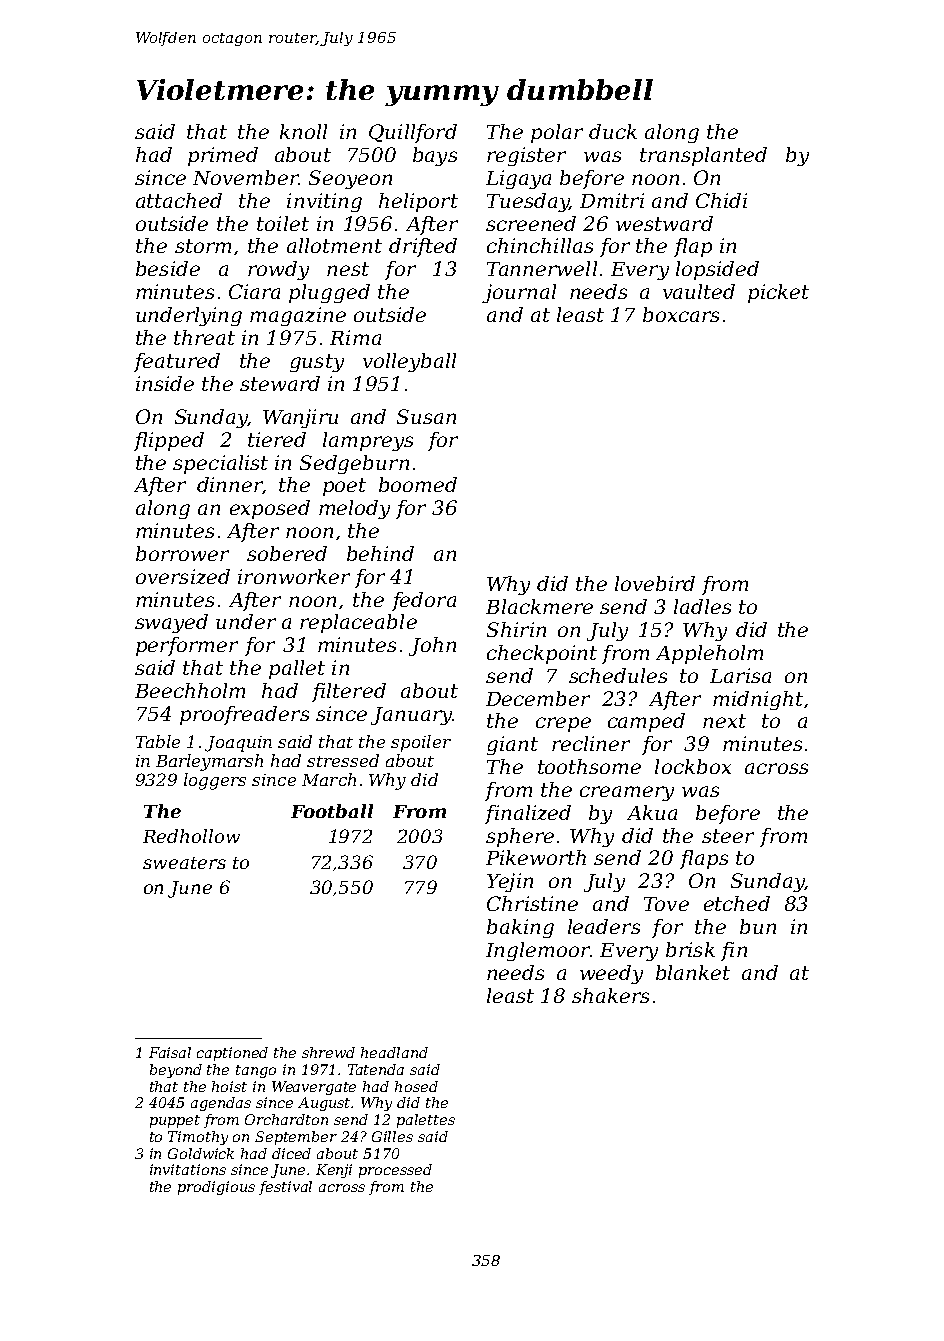  What do you see at coordinates (303, 131) in the screenshot?
I see `knoll` at bounding box center [303, 131].
